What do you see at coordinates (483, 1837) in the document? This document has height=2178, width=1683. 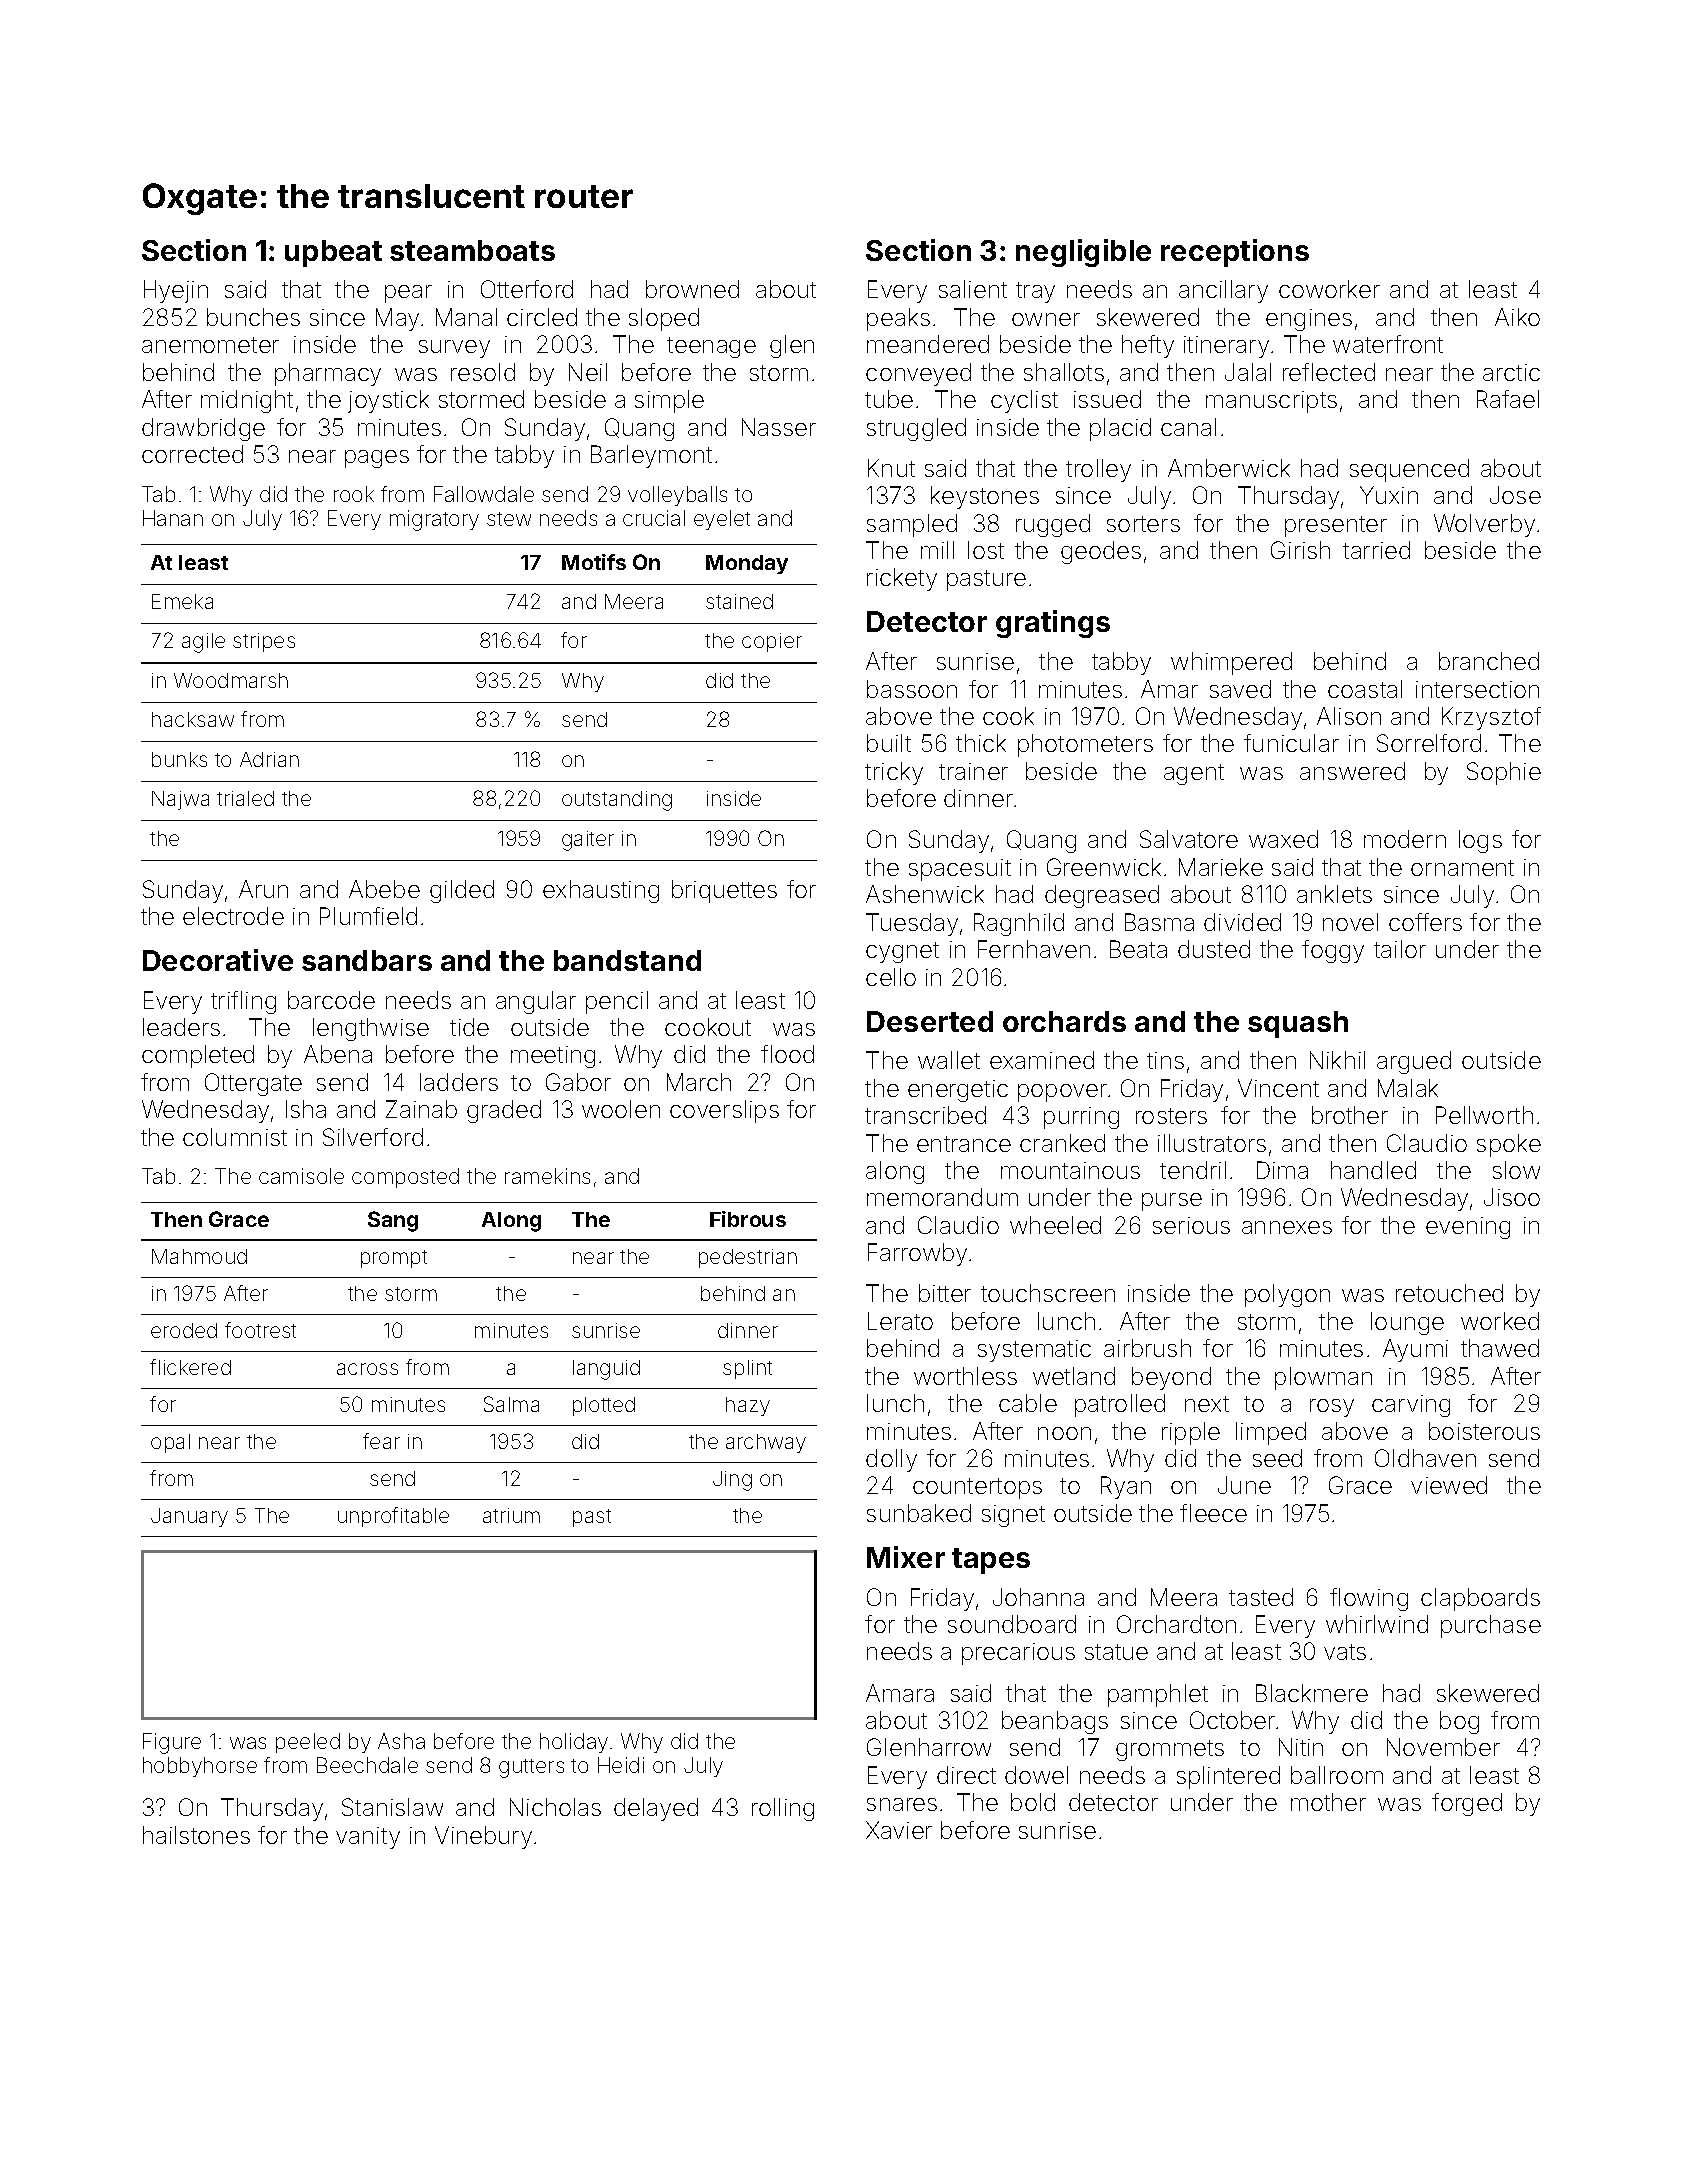 I see `Vinebury` at bounding box center [483, 1837].
